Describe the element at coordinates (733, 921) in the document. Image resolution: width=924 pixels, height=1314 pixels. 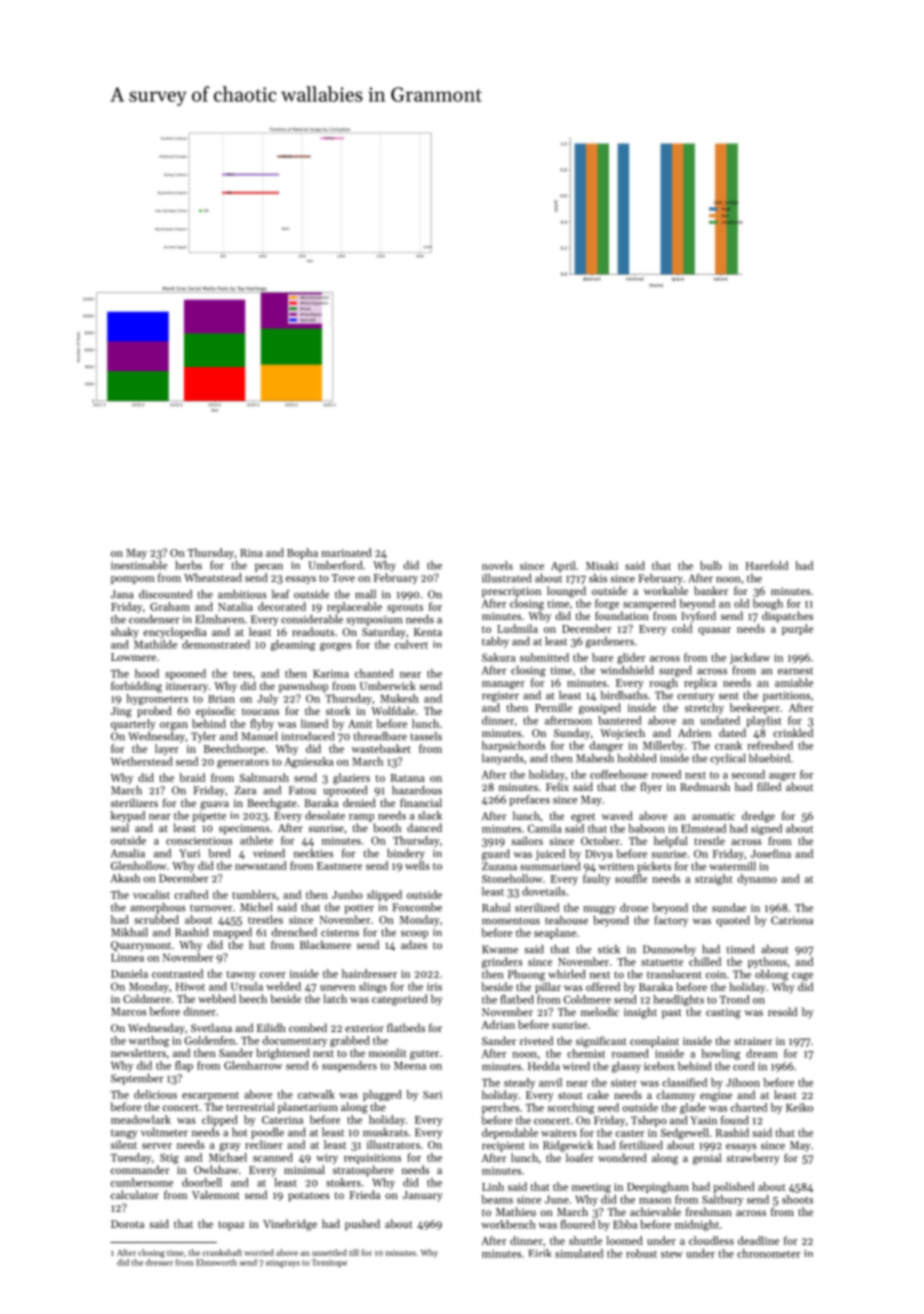
I see `quoted` at that location.
